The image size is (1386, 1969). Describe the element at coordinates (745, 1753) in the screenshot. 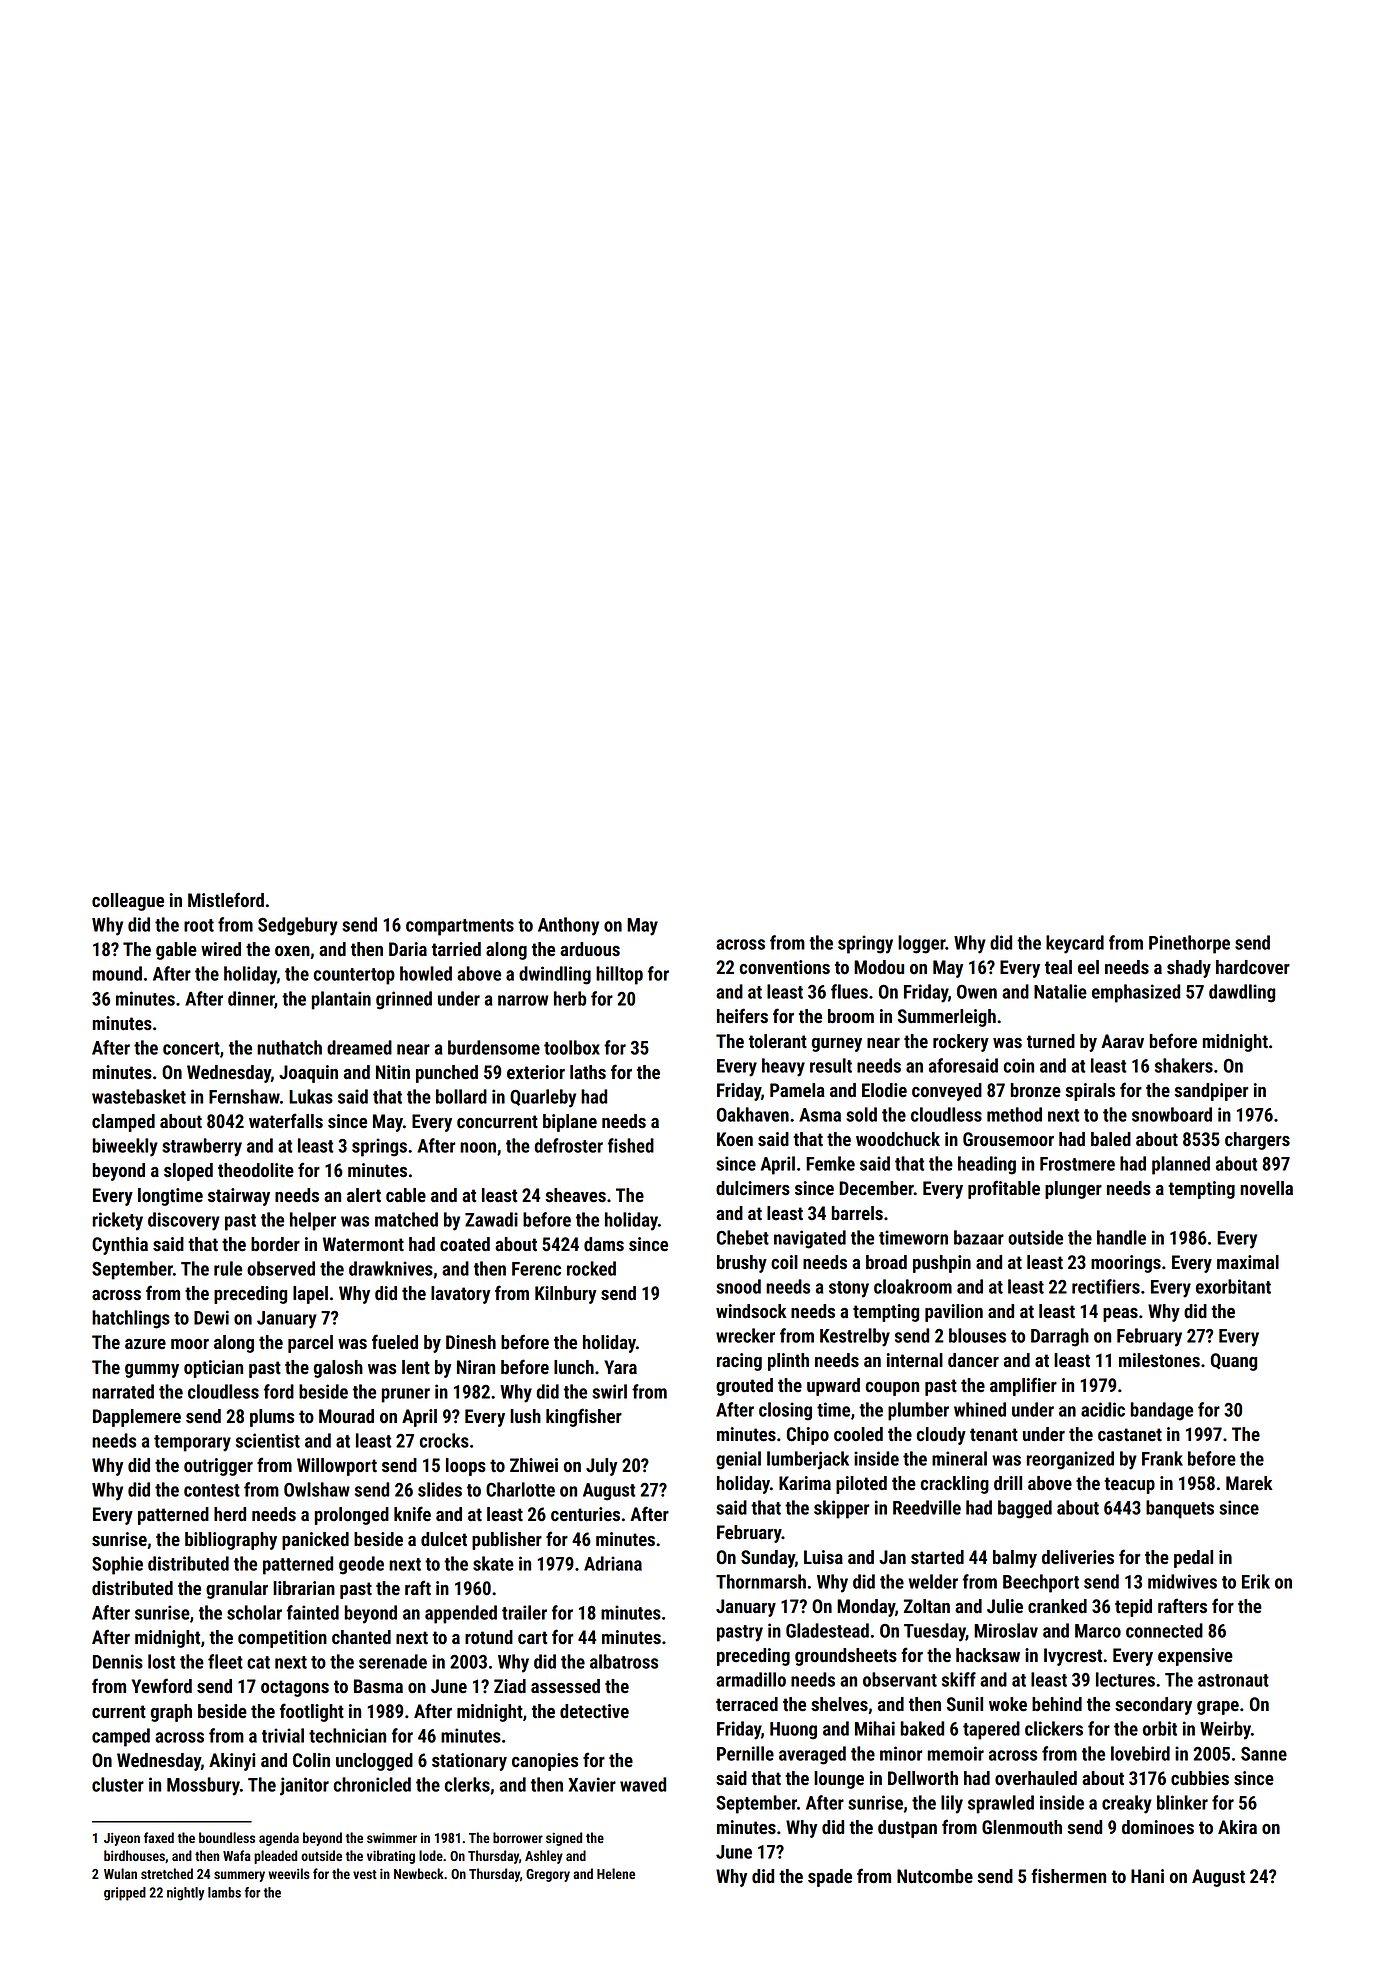

I see `Pernille` at that location.
